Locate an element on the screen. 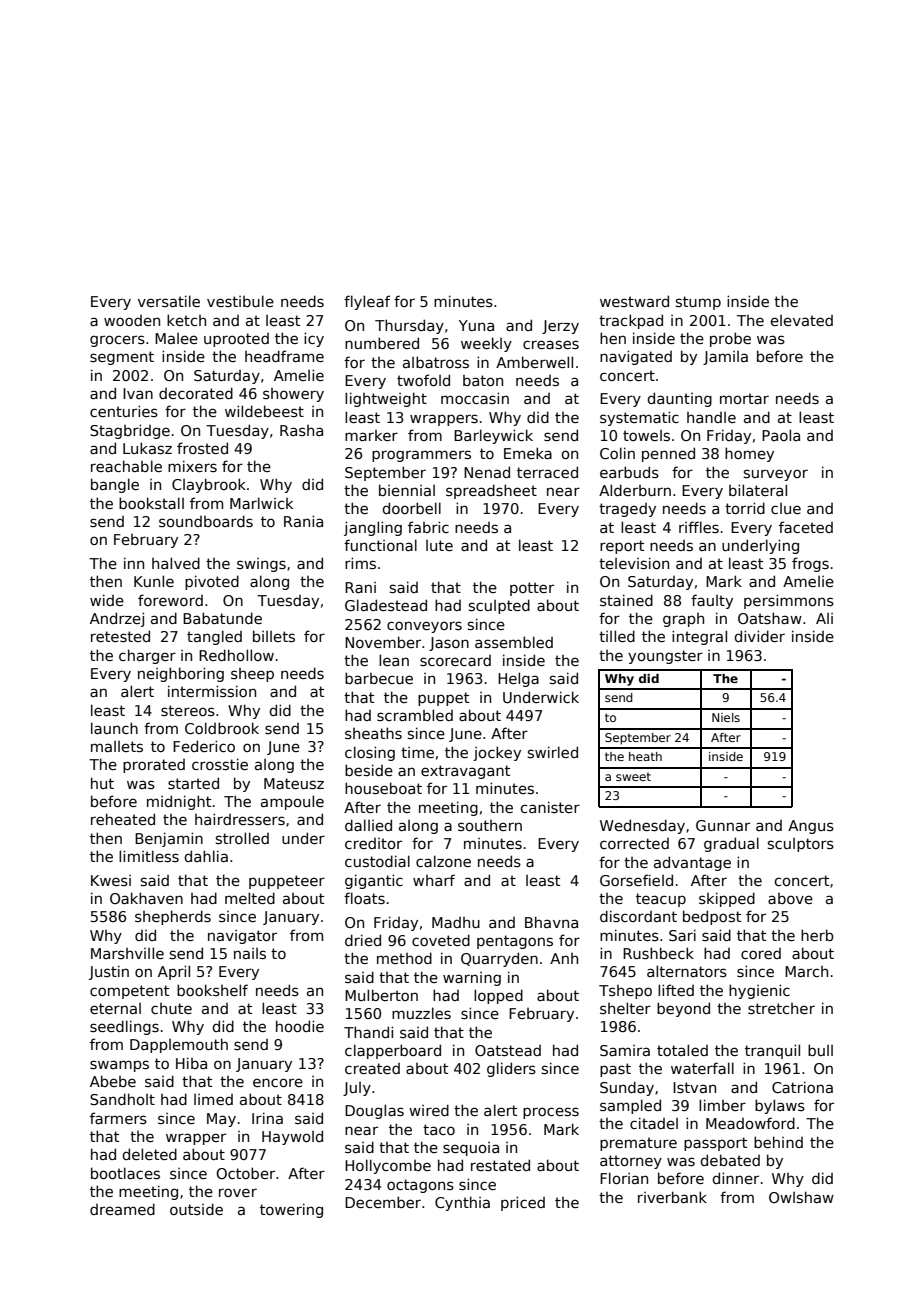 The image size is (924, 1308). numbered is located at coordinates (382, 343).
